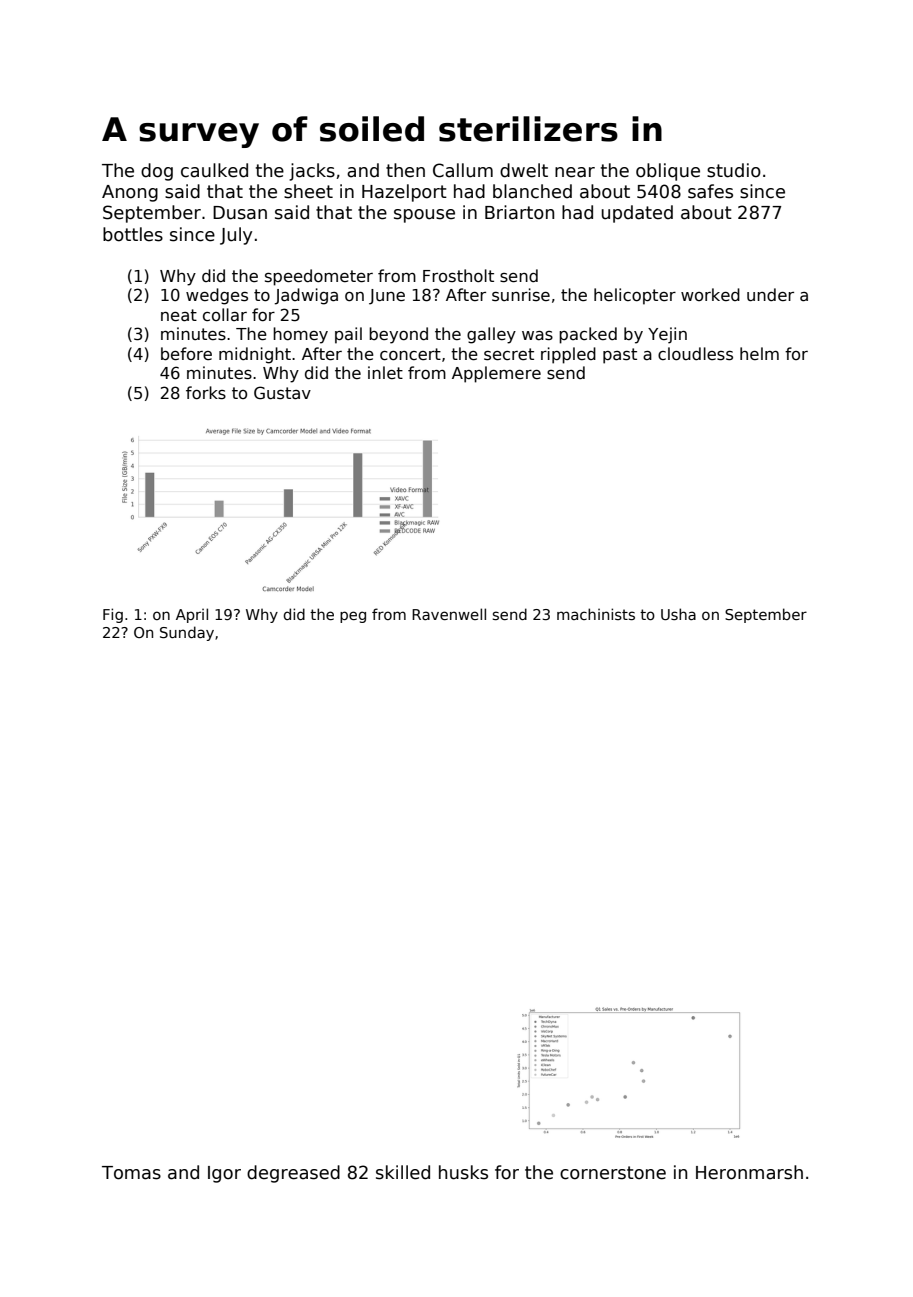 This page has height=1297, width=913. I want to click on husks, so click(463, 1172).
